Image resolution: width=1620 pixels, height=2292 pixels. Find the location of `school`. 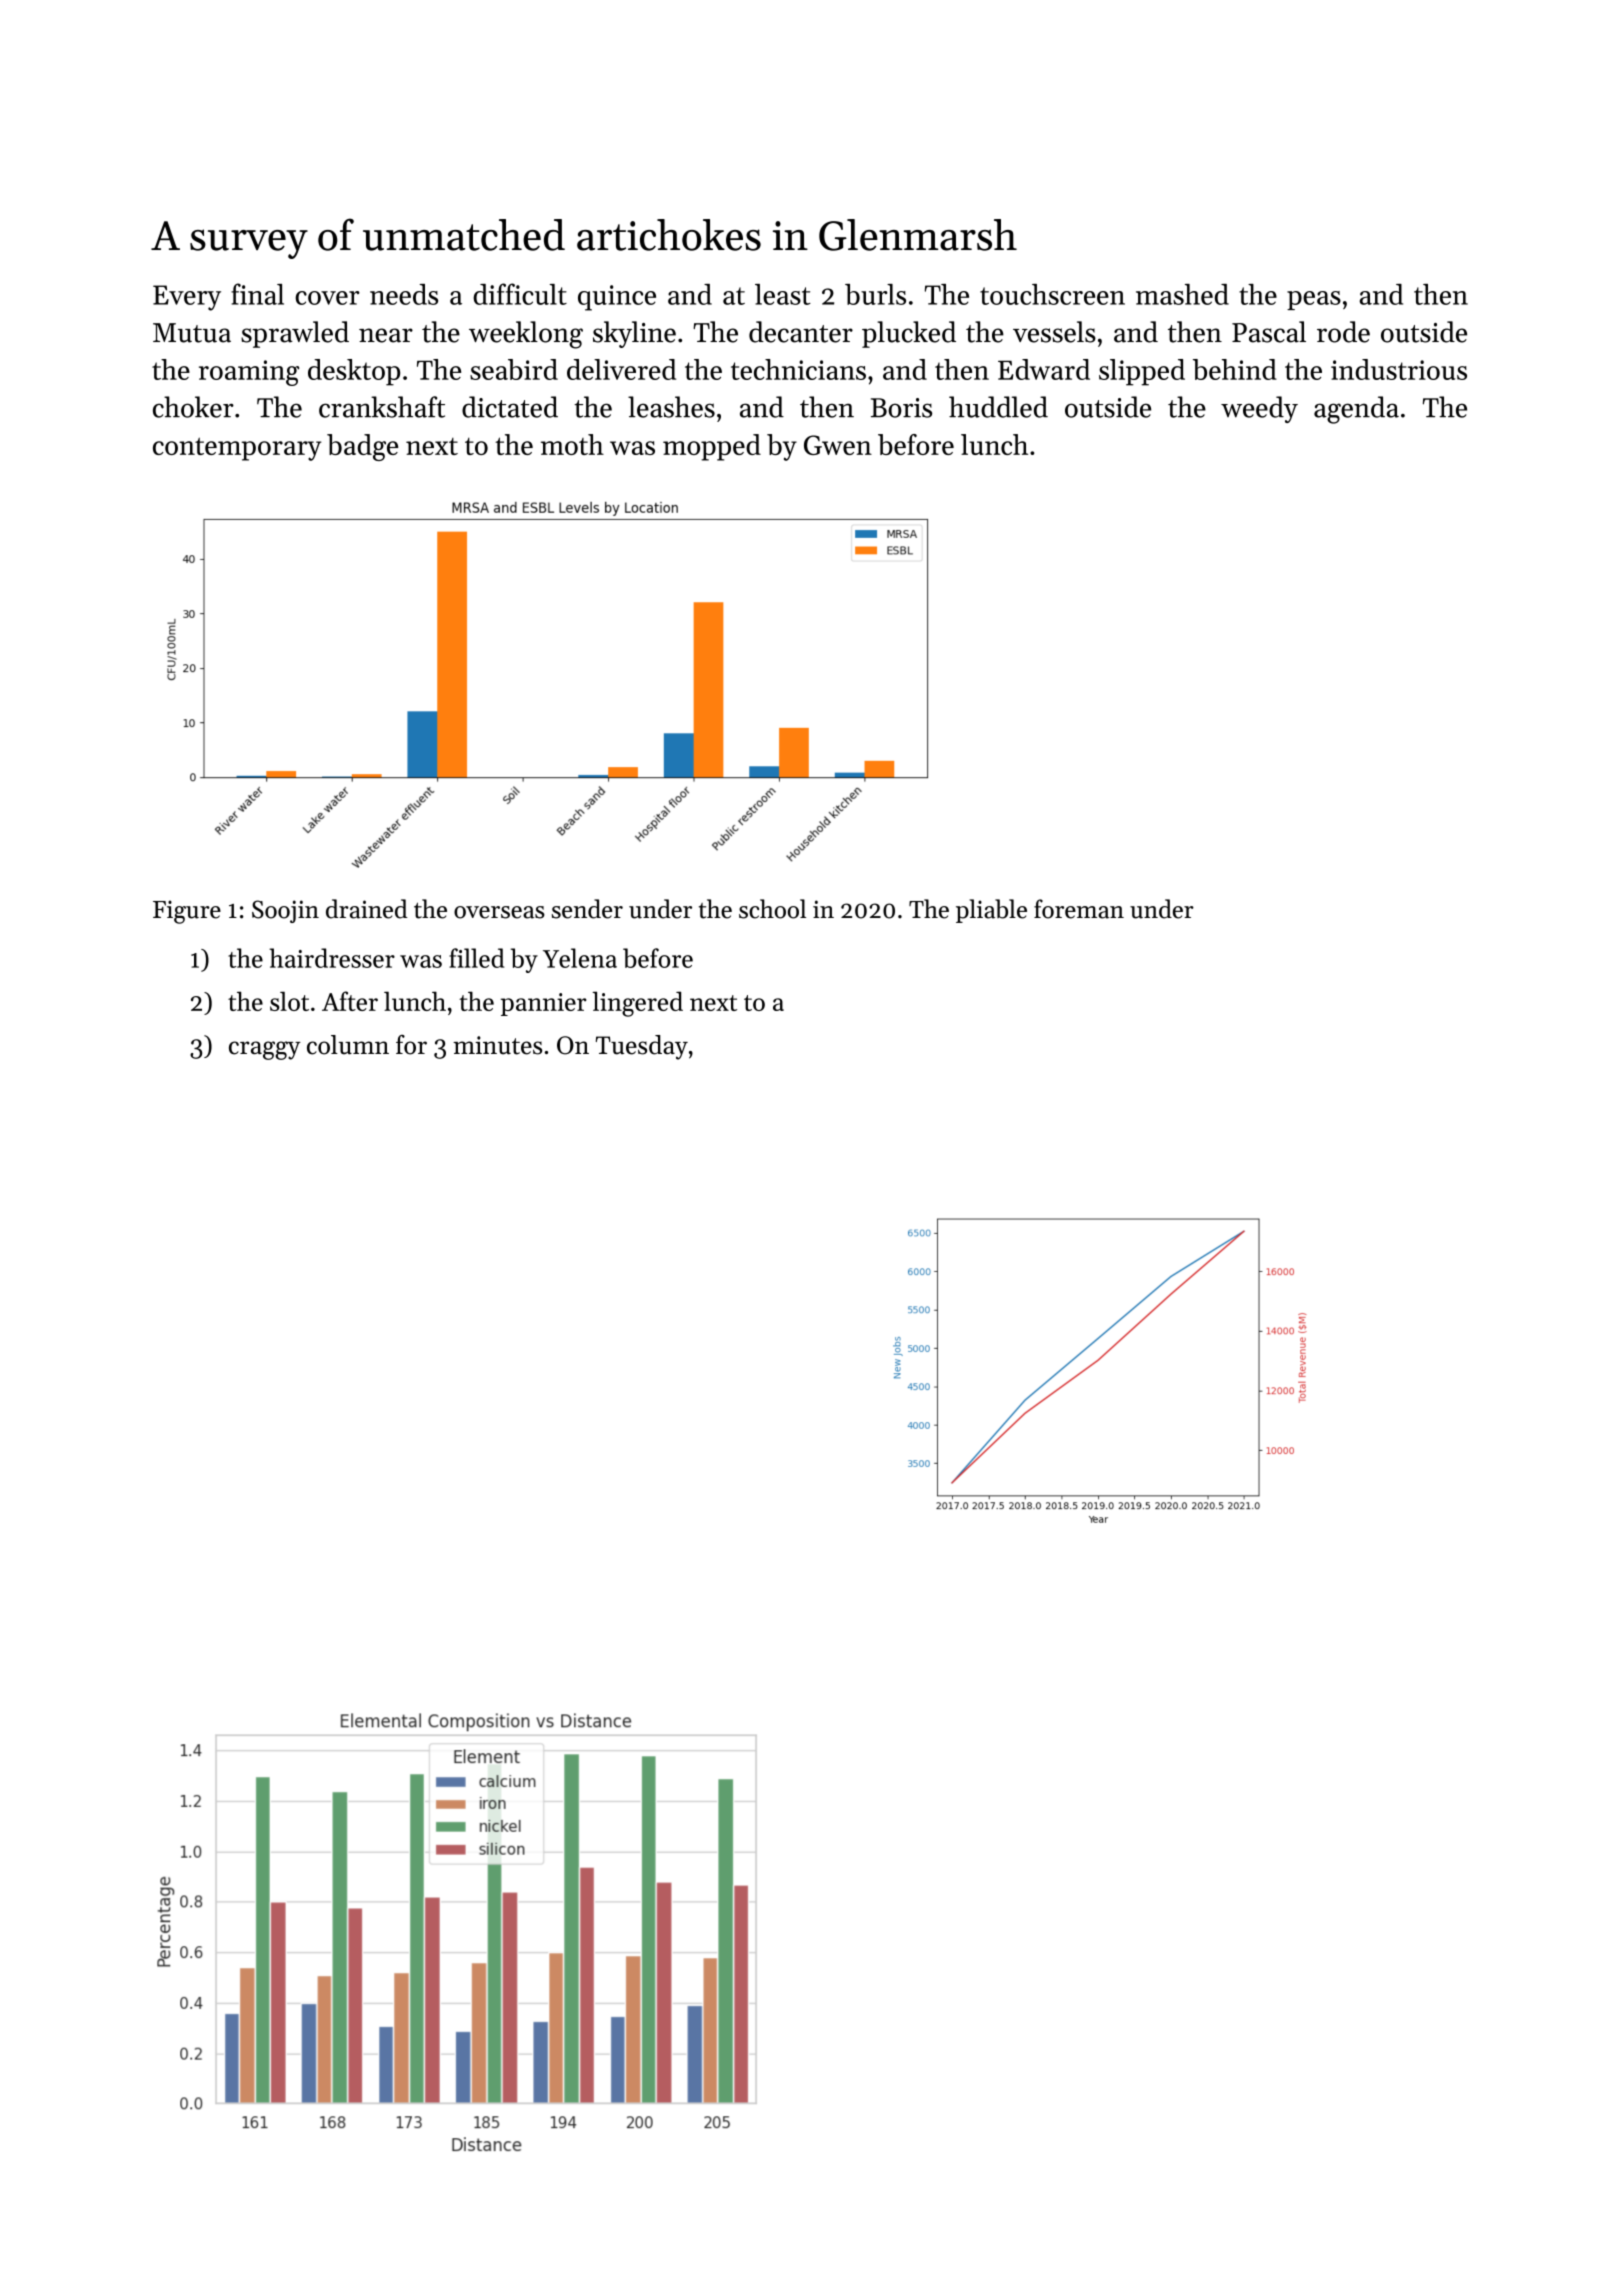

school is located at coordinates (772, 909).
